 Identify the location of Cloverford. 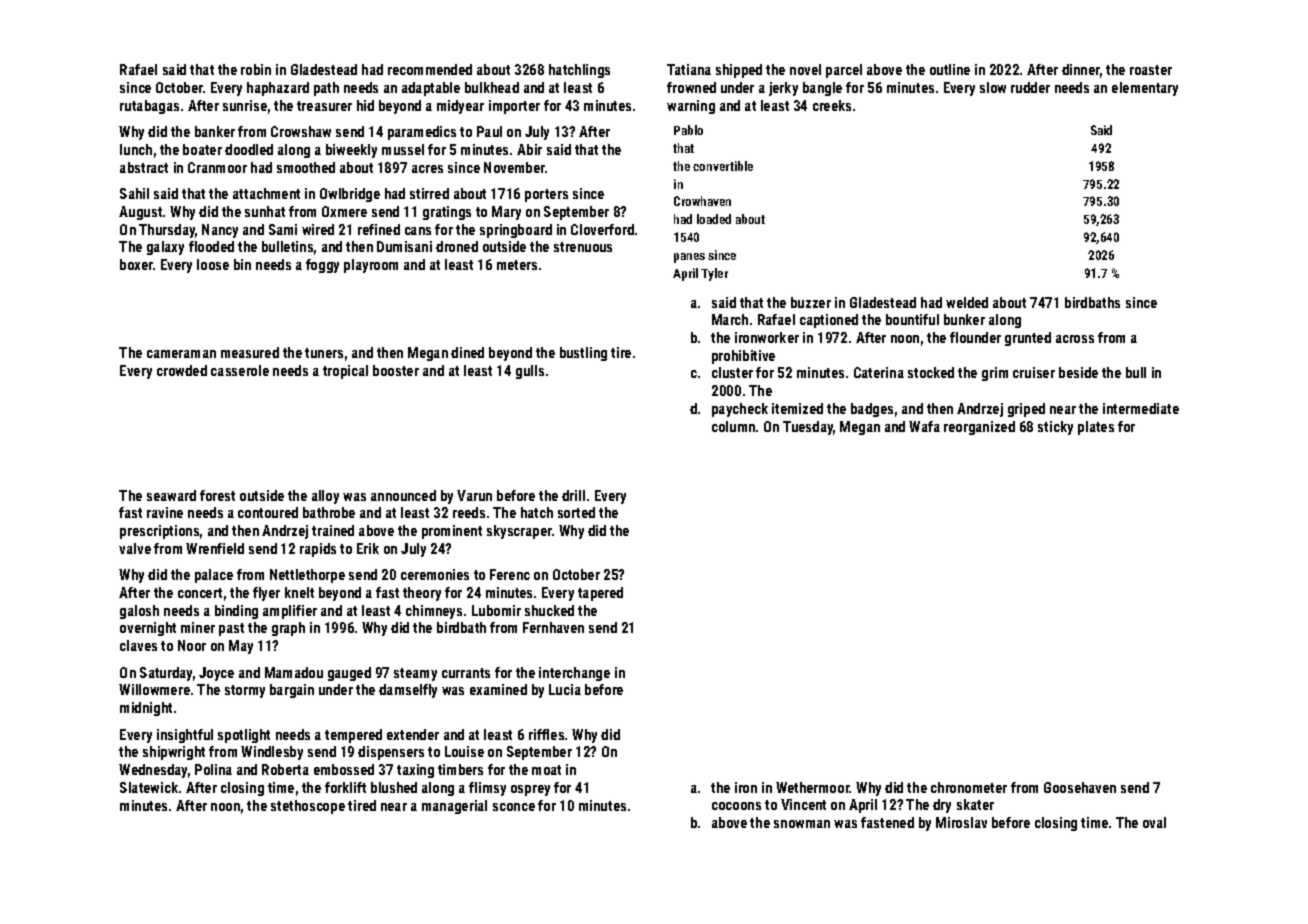
(602, 229).
